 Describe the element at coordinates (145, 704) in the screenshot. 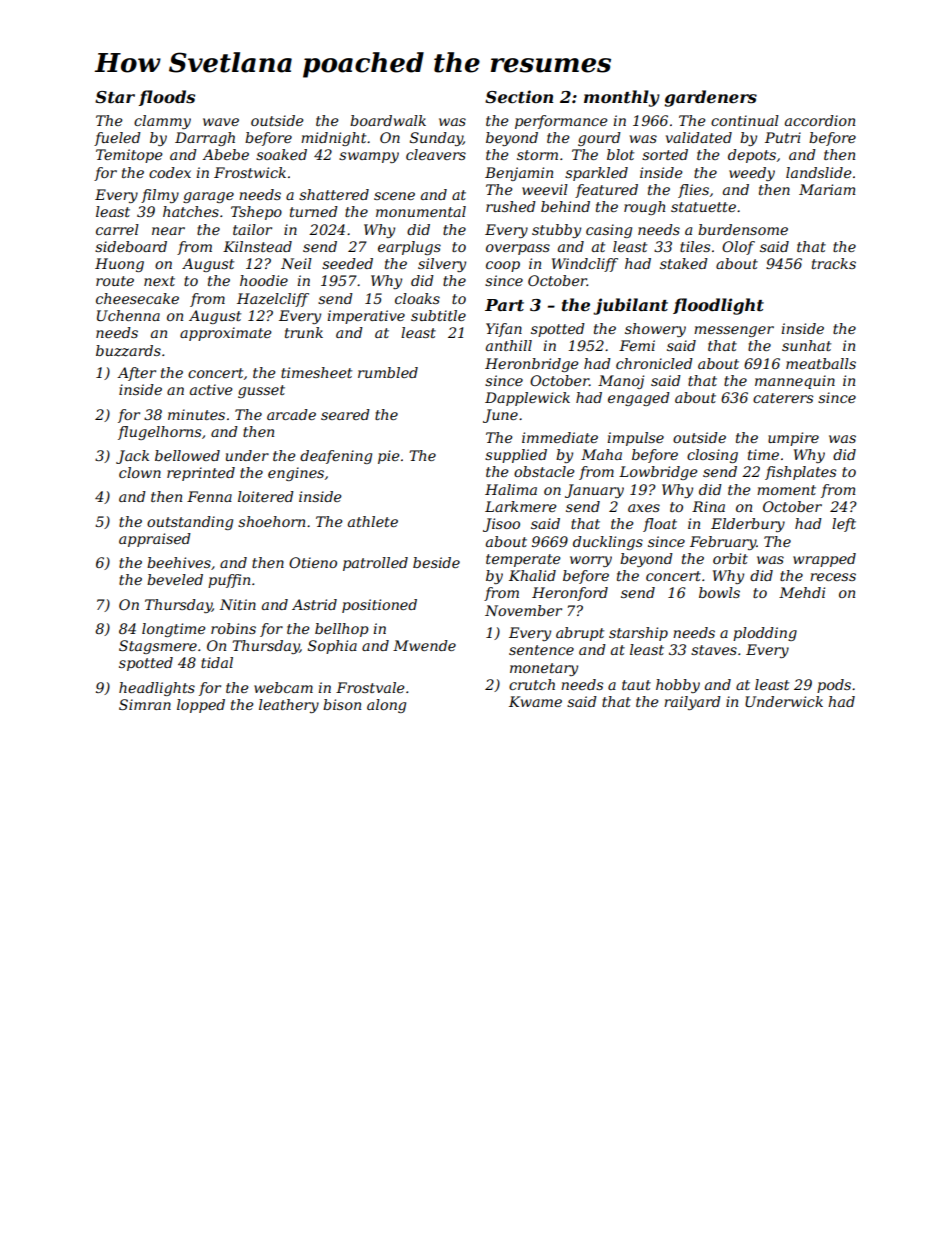

I see `Simran` at that location.
